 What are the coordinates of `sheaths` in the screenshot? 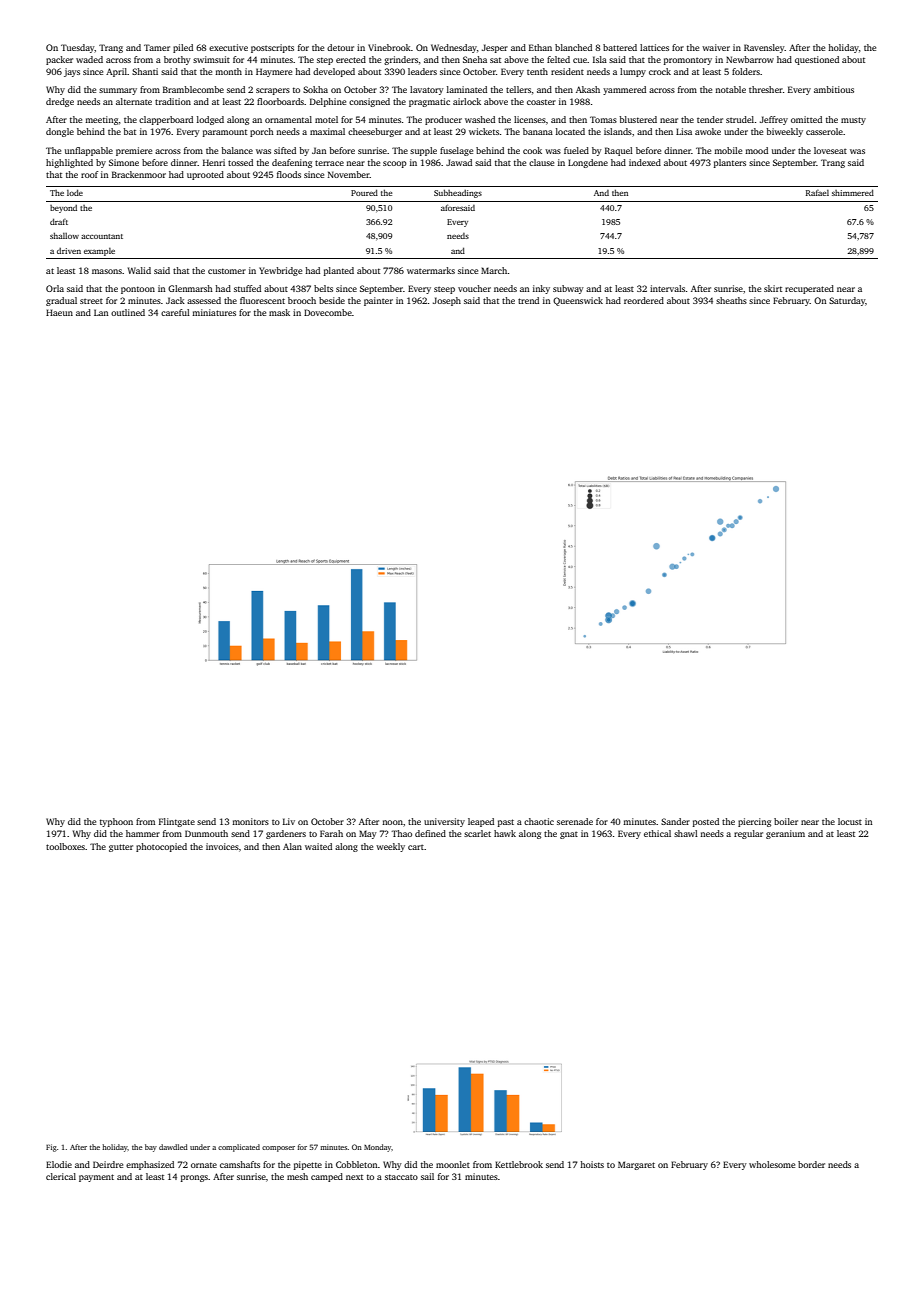 It's located at (731, 300).
